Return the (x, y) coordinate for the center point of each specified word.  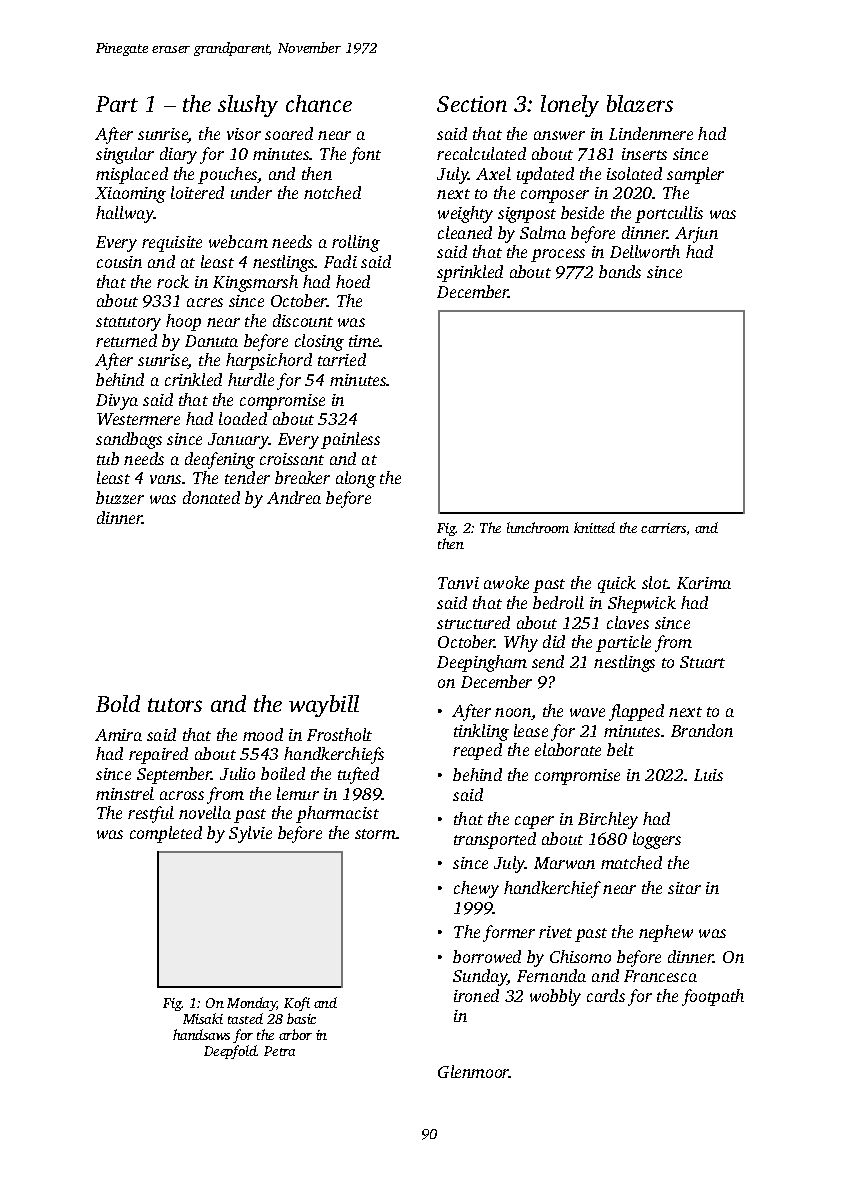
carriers (663, 528)
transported (495, 840)
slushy (248, 106)
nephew (666, 933)
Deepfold (230, 1052)
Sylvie (250, 834)
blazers (640, 103)
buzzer (120, 497)
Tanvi (458, 583)
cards (606, 995)
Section (472, 104)
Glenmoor (473, 1071)
